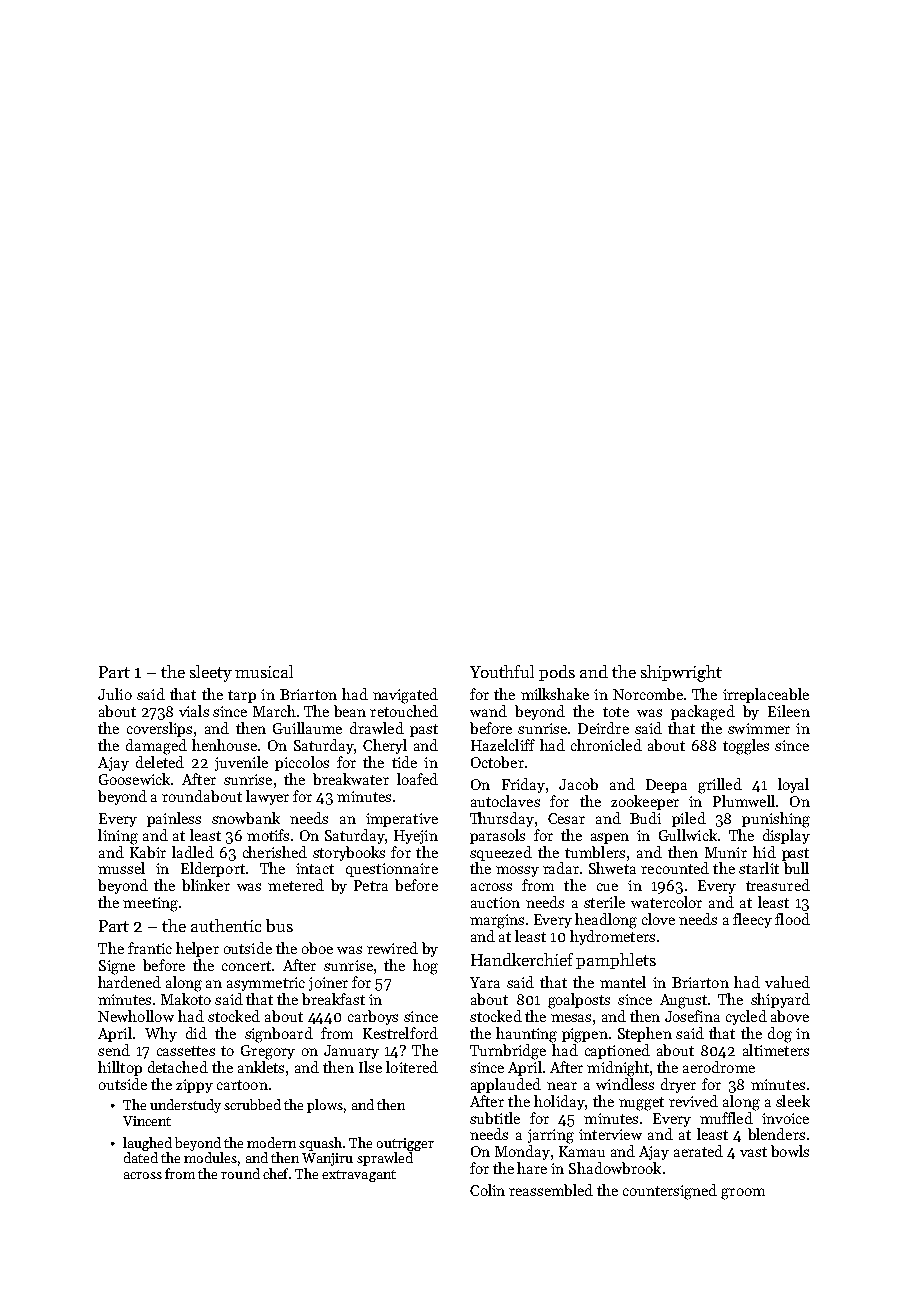 Image resolution: width=908 pixels, height=1316 pixels. Describe the element at coordinates (156, 747) in the screenshot. I see `damaged` at that location.
